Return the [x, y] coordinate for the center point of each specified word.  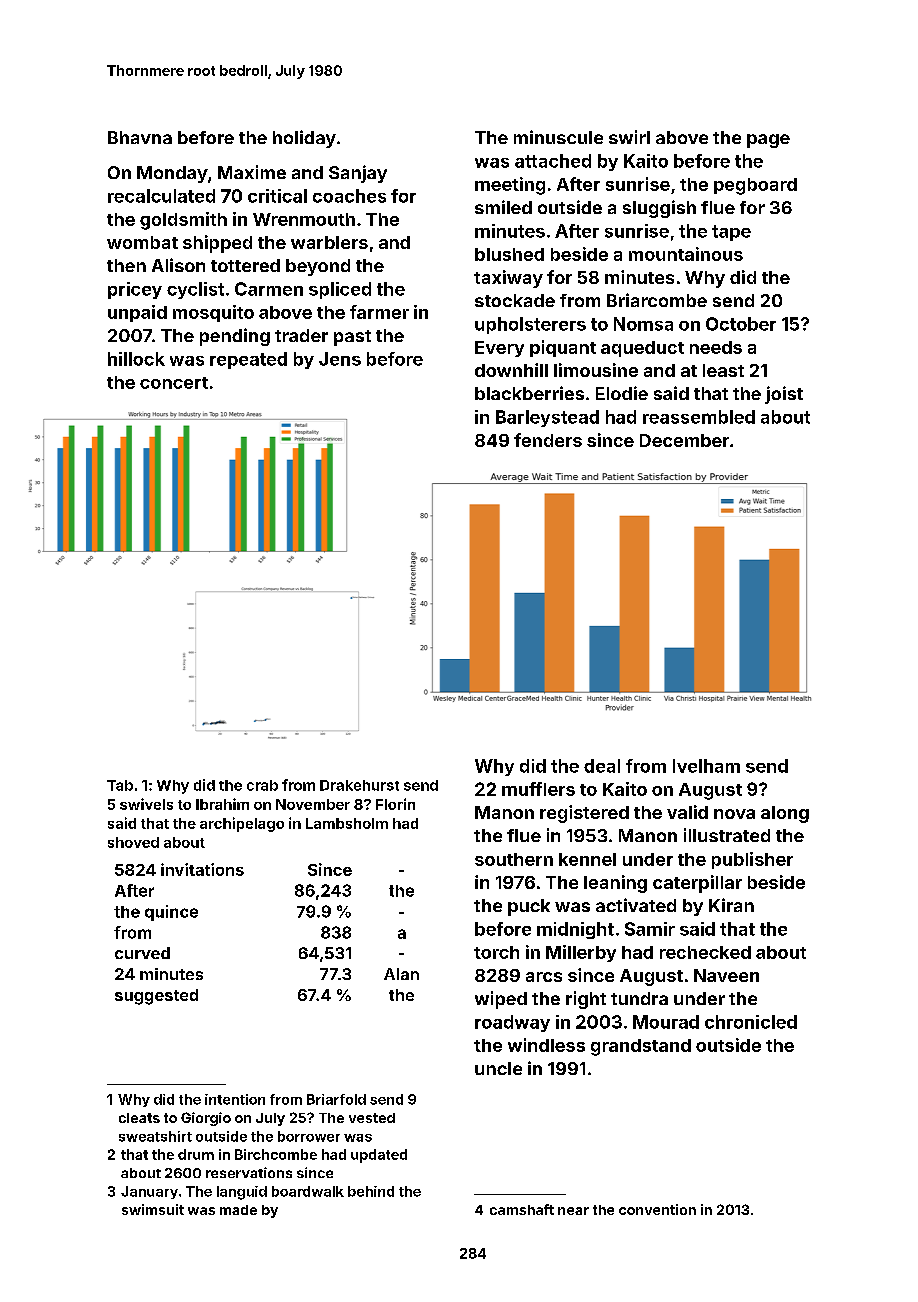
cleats [139, 1118]
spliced [340, 290]
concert [174, 383]
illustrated [727, 835]
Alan [401, 974]
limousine [596, 370]
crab [262, 785]
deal [602, 766]
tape [731, 233]
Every [499, 349]
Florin [395, 804]
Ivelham [706, 766]
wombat [142, 242]
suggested [156, 997]
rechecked [705, 952]
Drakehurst [359, 785]
